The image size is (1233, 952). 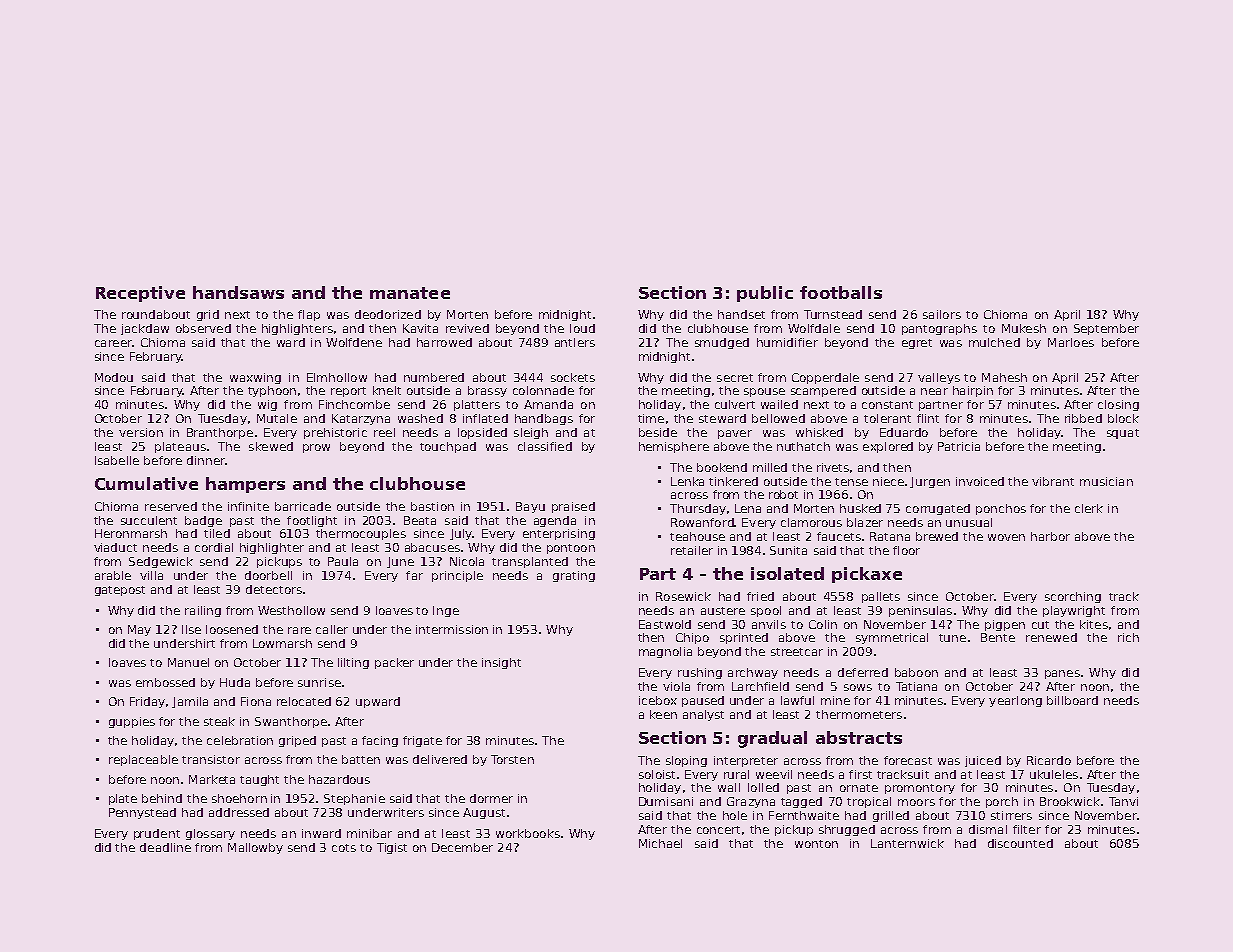 What do you see at coordinates (865, 522) in the image?
I see `blazer` at bounding box center [865, 522].
